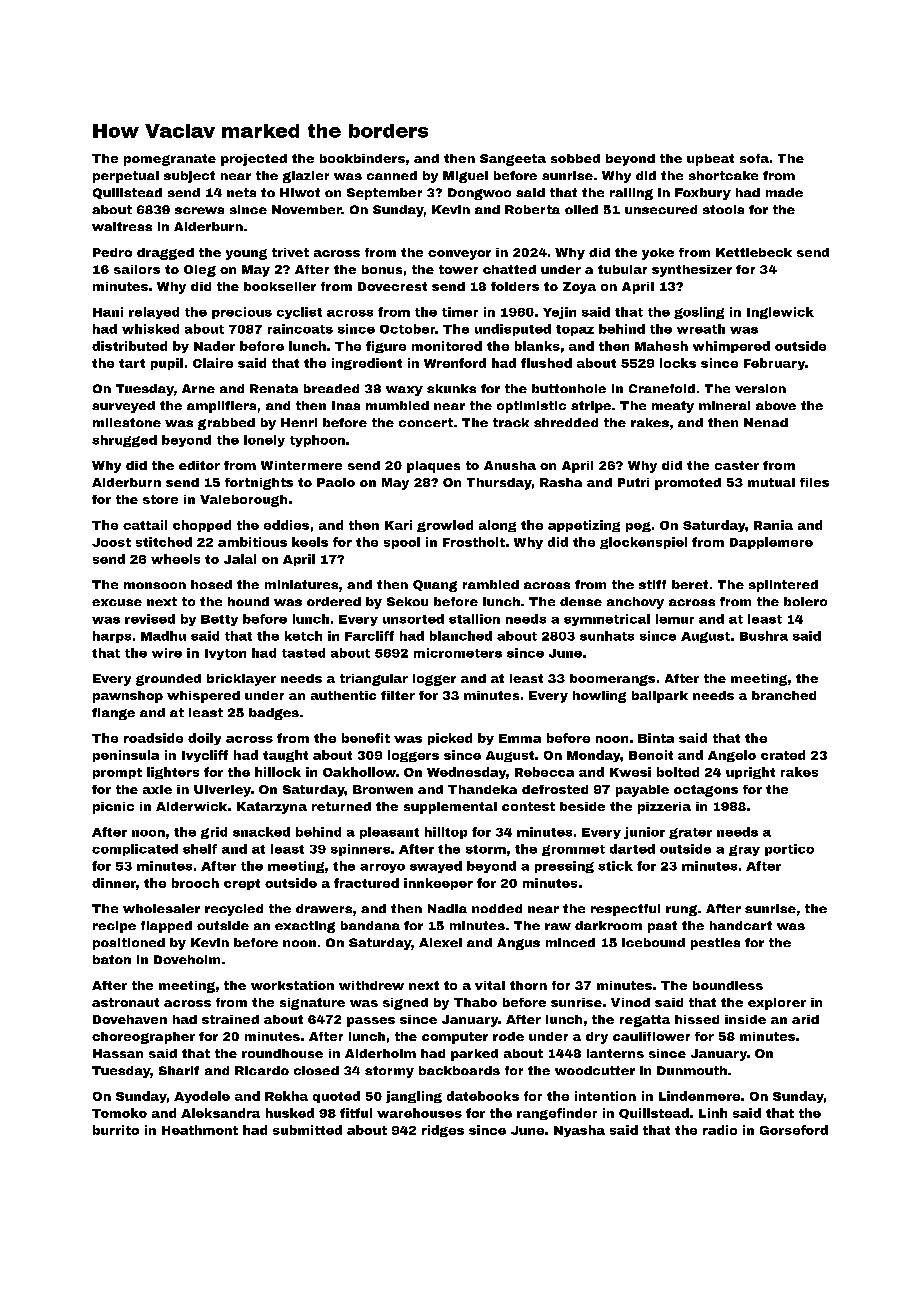 The image size is (924, 1308). Describe the element at coordinates (805, 1019) in the screenshot. I see `arid` at that location.
